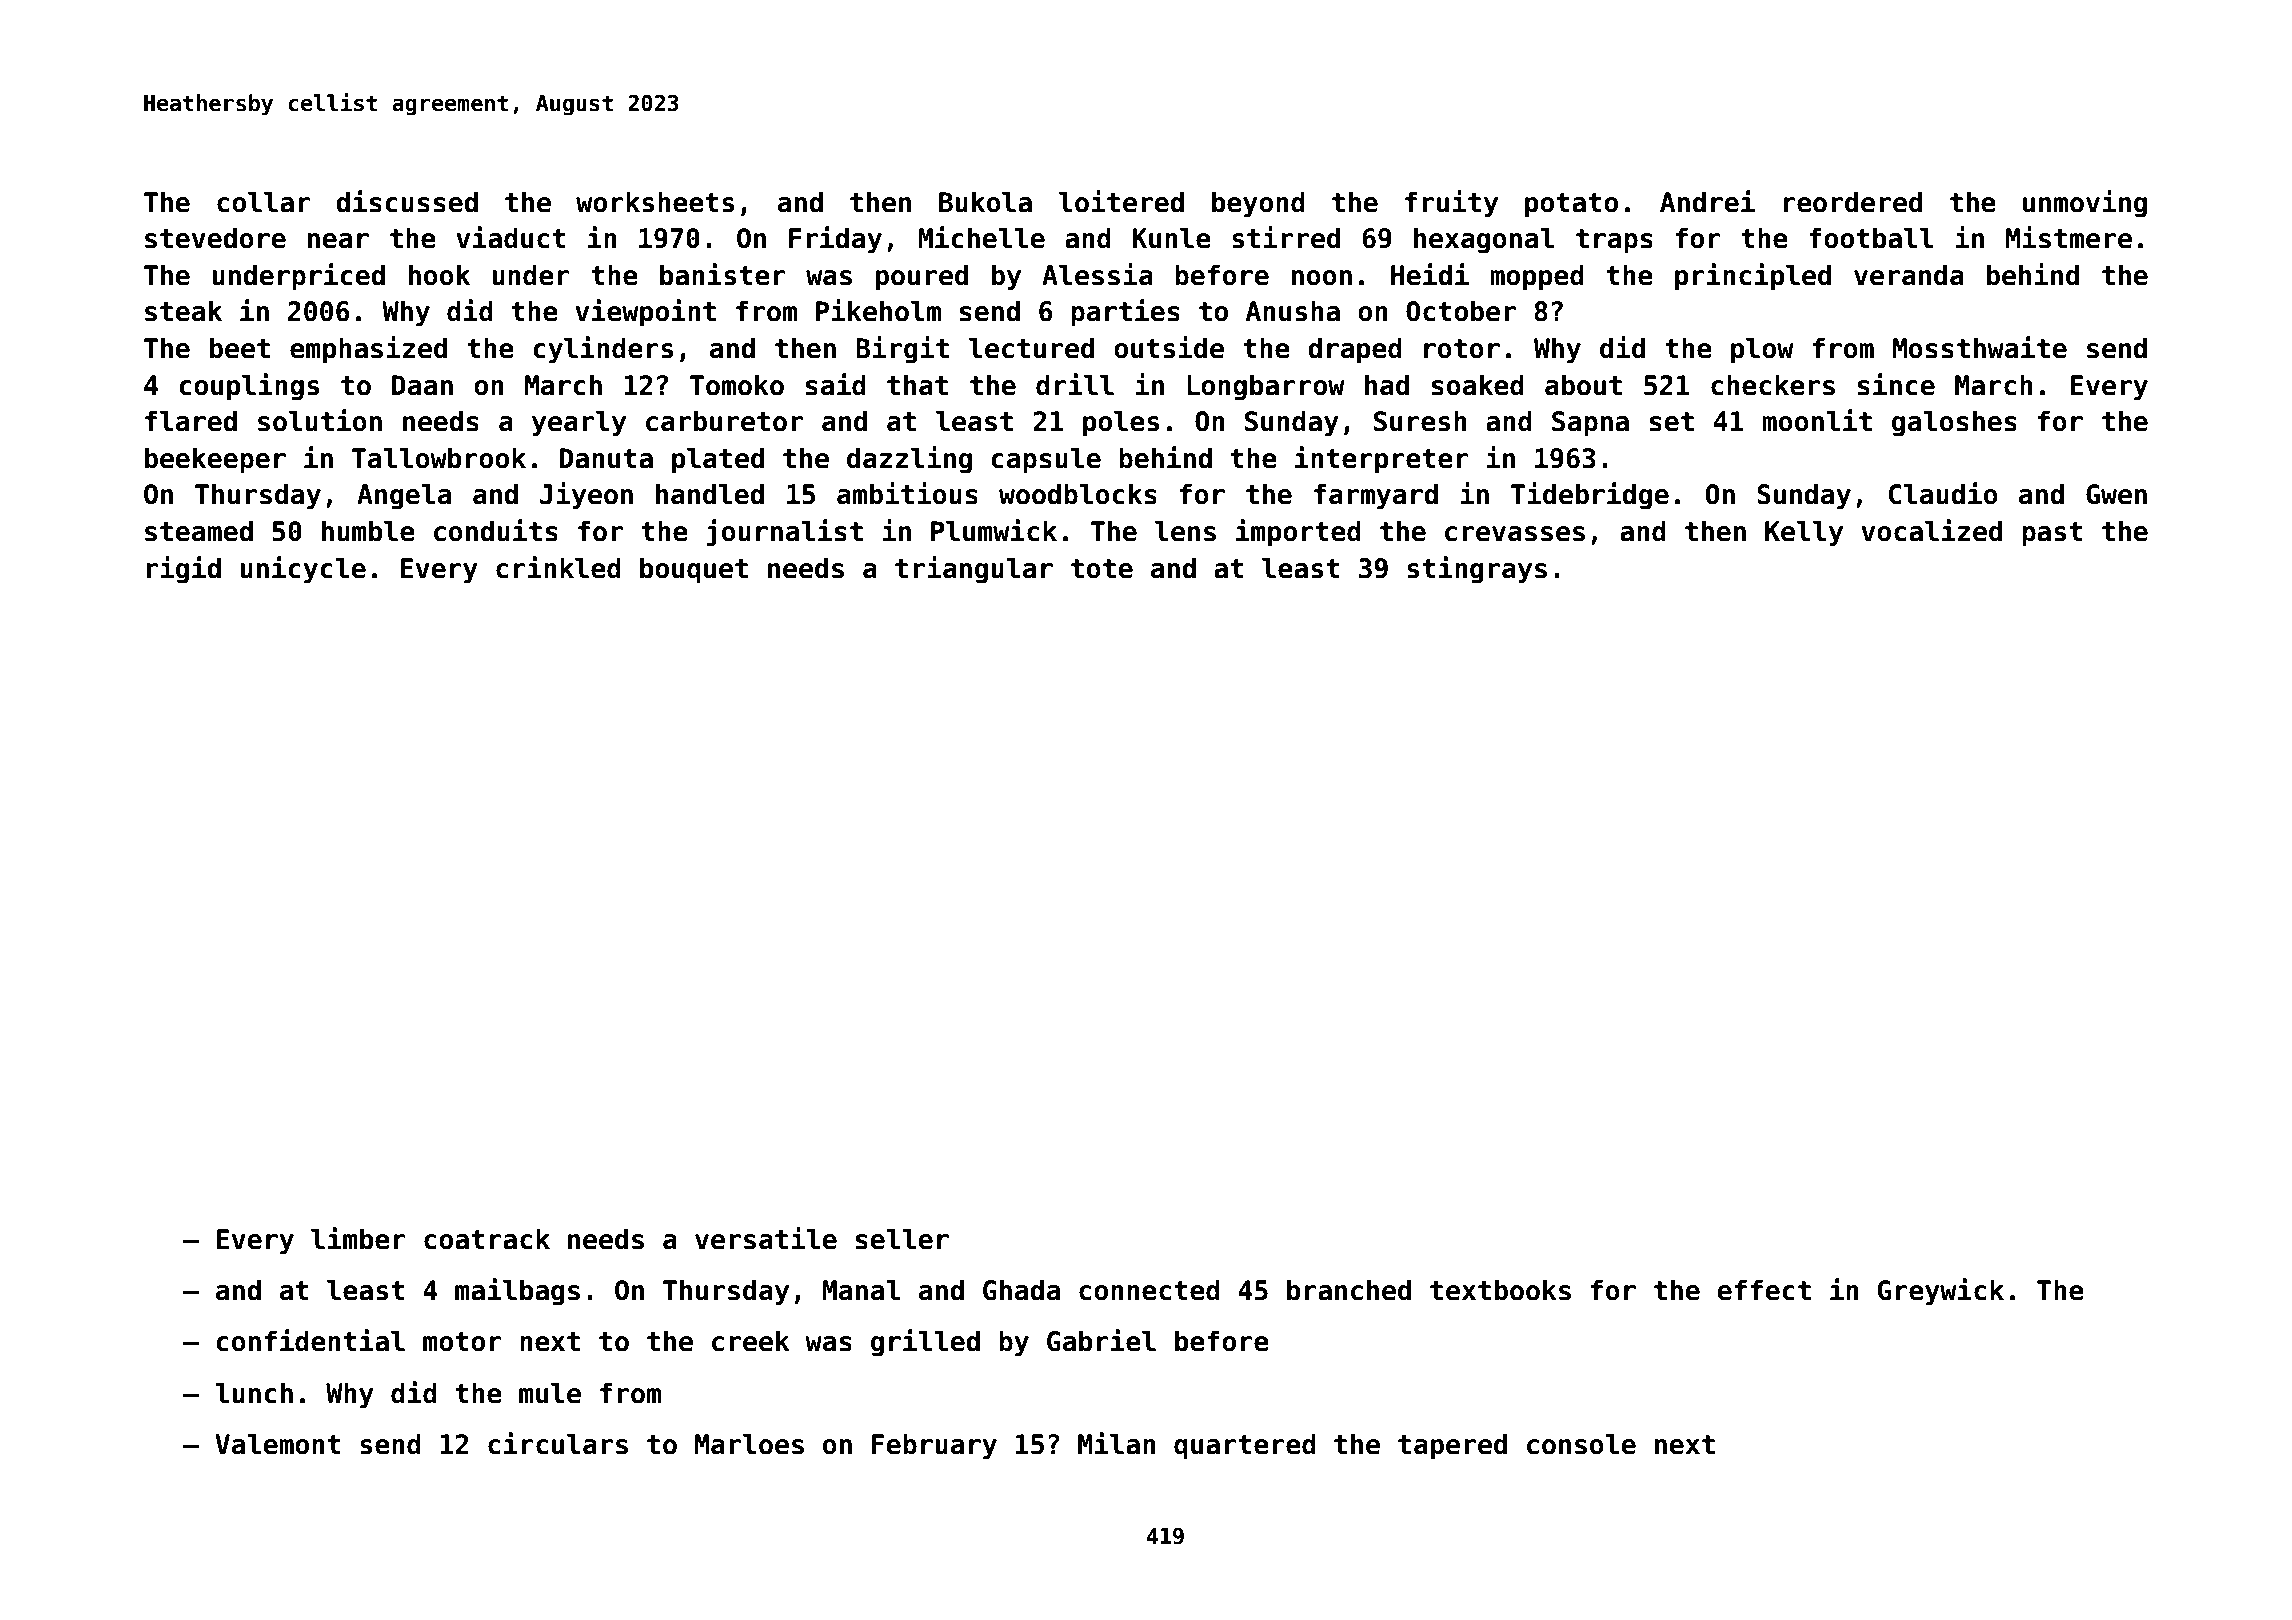 The width and height of the page is (2292, 1620). What do you see at coordinates (1707, 201) in the page?
I see `Andrei` at bounding box center [1707, 201].
